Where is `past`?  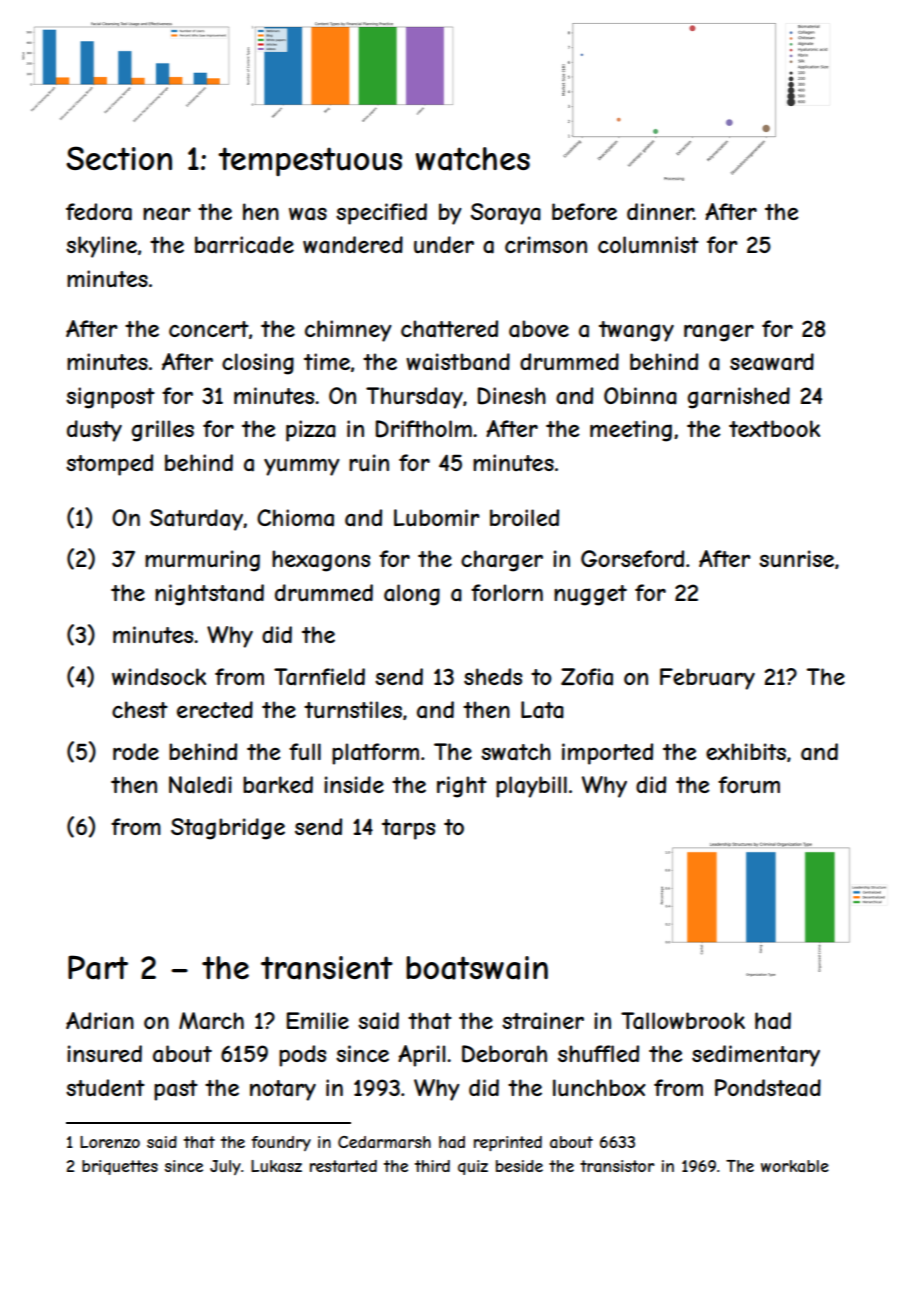 past is located at coordinates (176, 1090).
